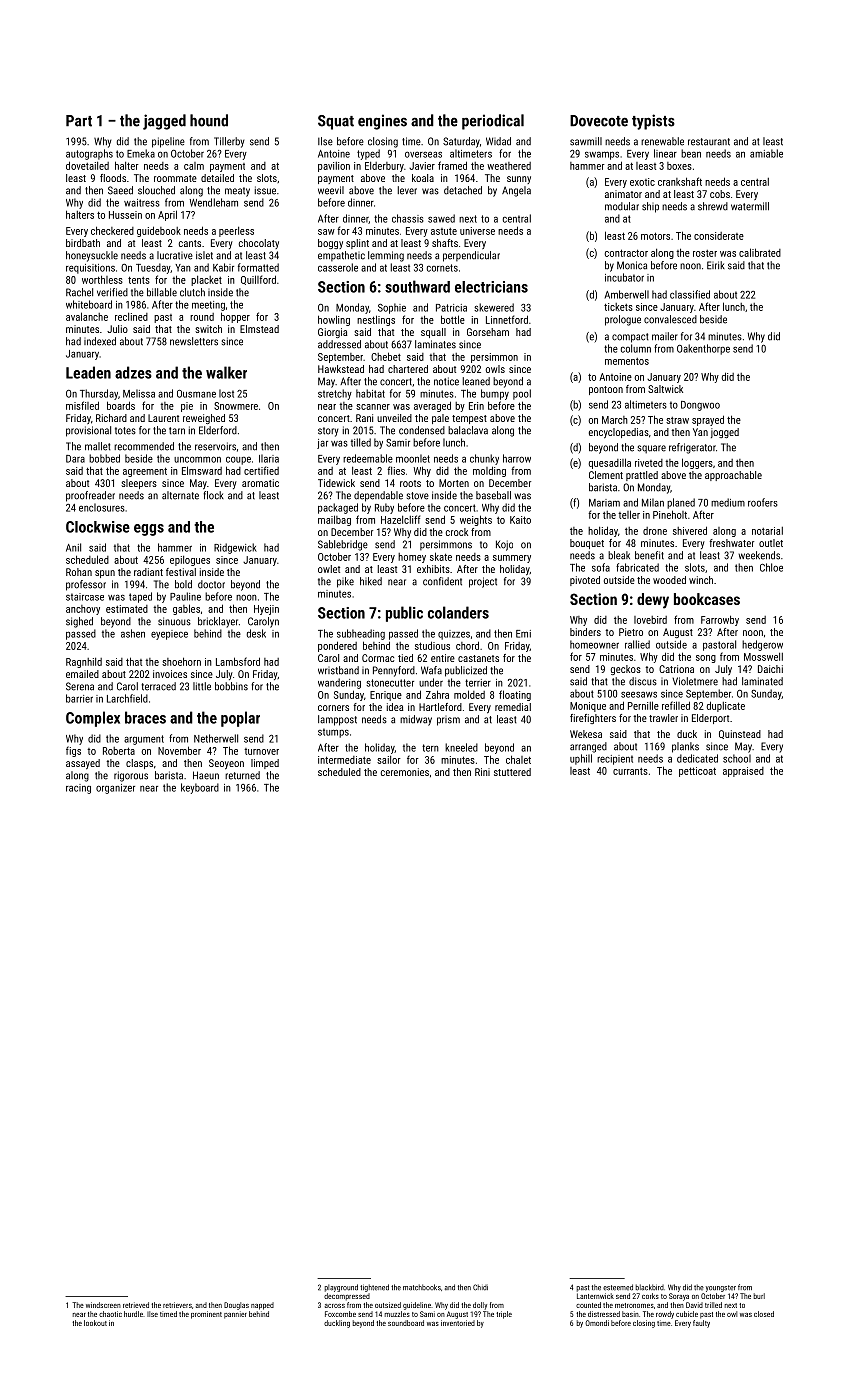 This screenshot has height=1400, width=849. I want to click on eyepiece, so click(169, 635).
